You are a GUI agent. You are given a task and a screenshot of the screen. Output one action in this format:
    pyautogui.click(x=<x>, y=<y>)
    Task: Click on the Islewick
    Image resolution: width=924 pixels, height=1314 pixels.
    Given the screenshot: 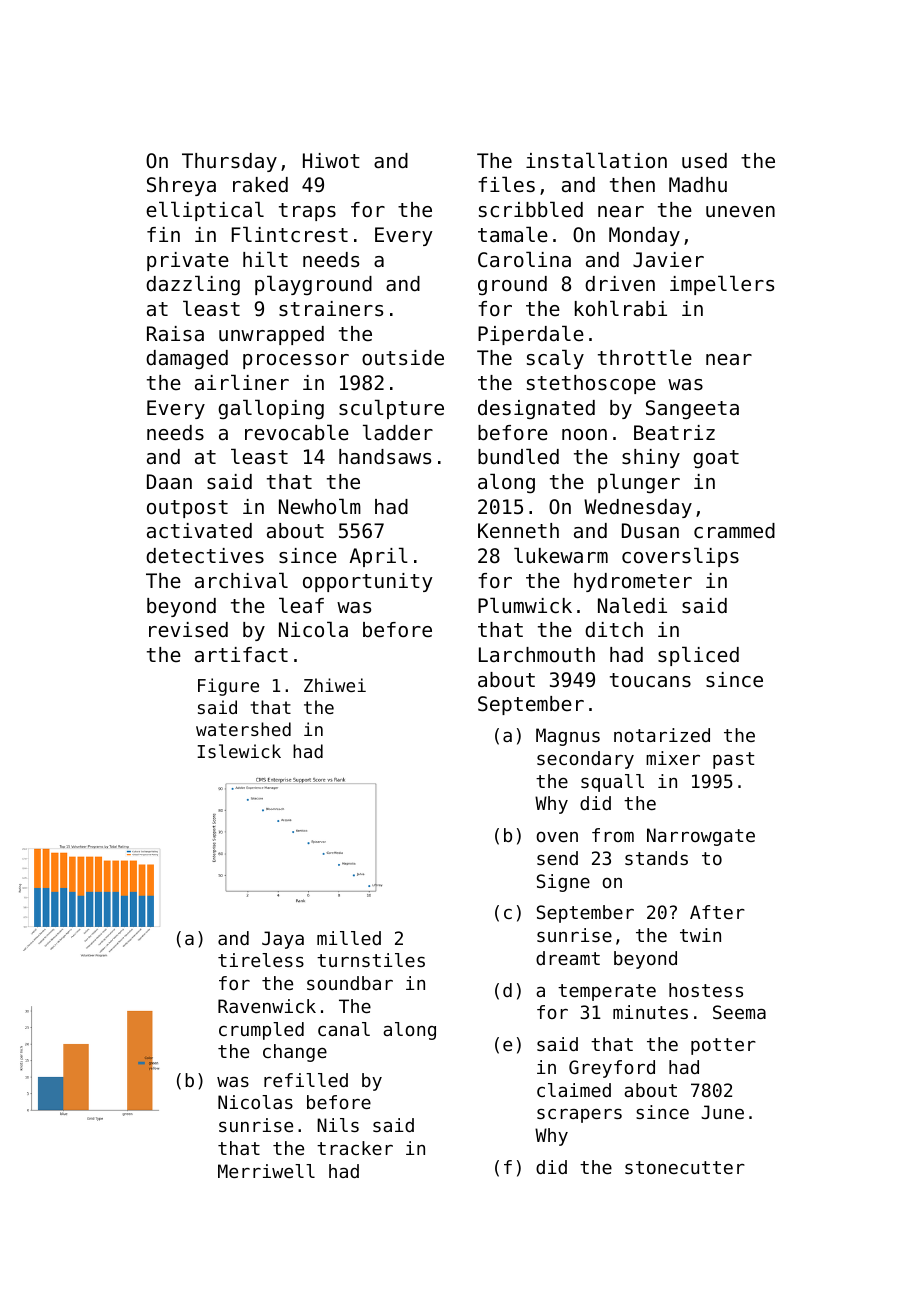 What is the action you would take?
    pyautogui.click(x=239, y=751)
